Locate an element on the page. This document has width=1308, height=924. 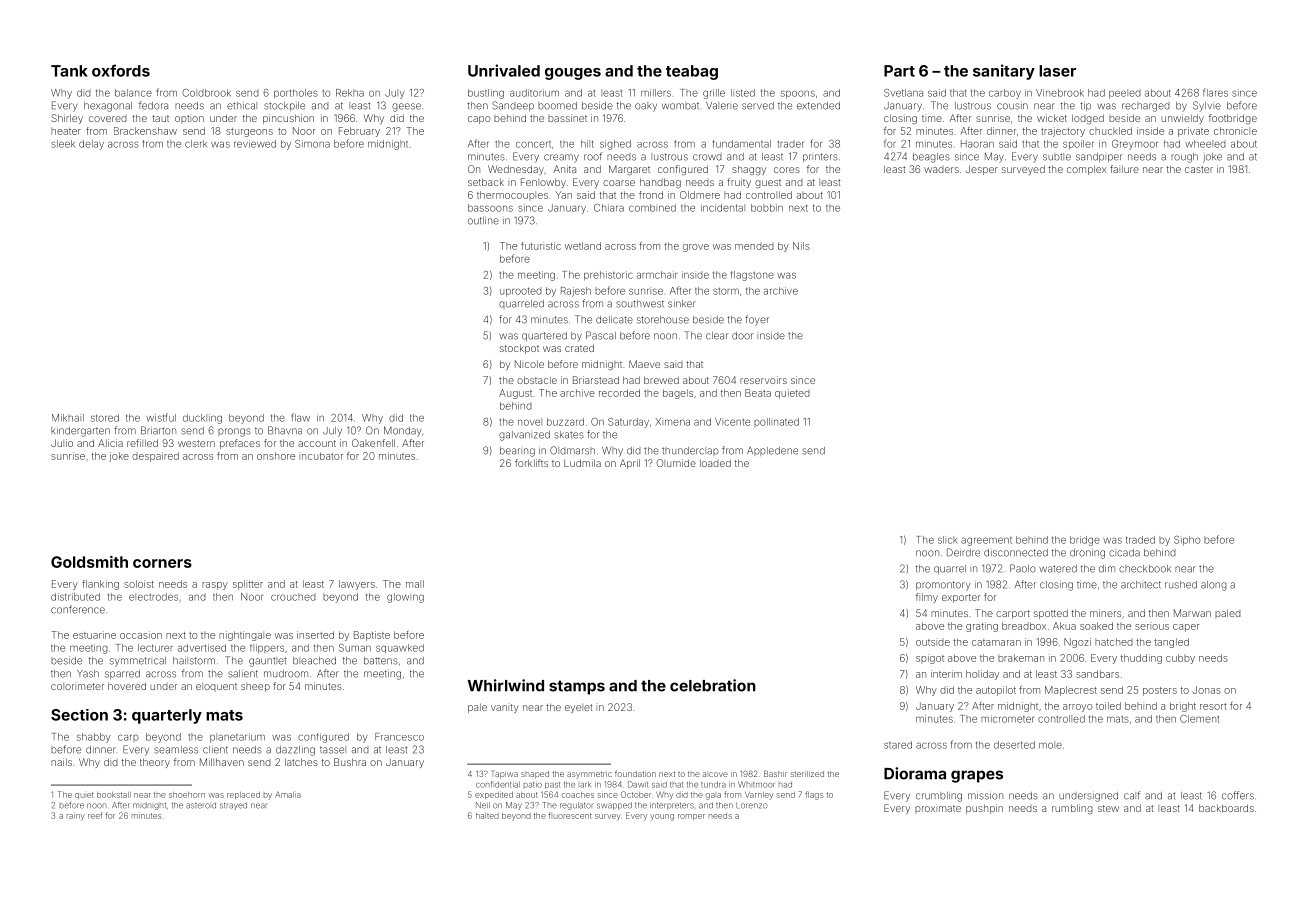
Clement is located at coordinates (1199, 719).
